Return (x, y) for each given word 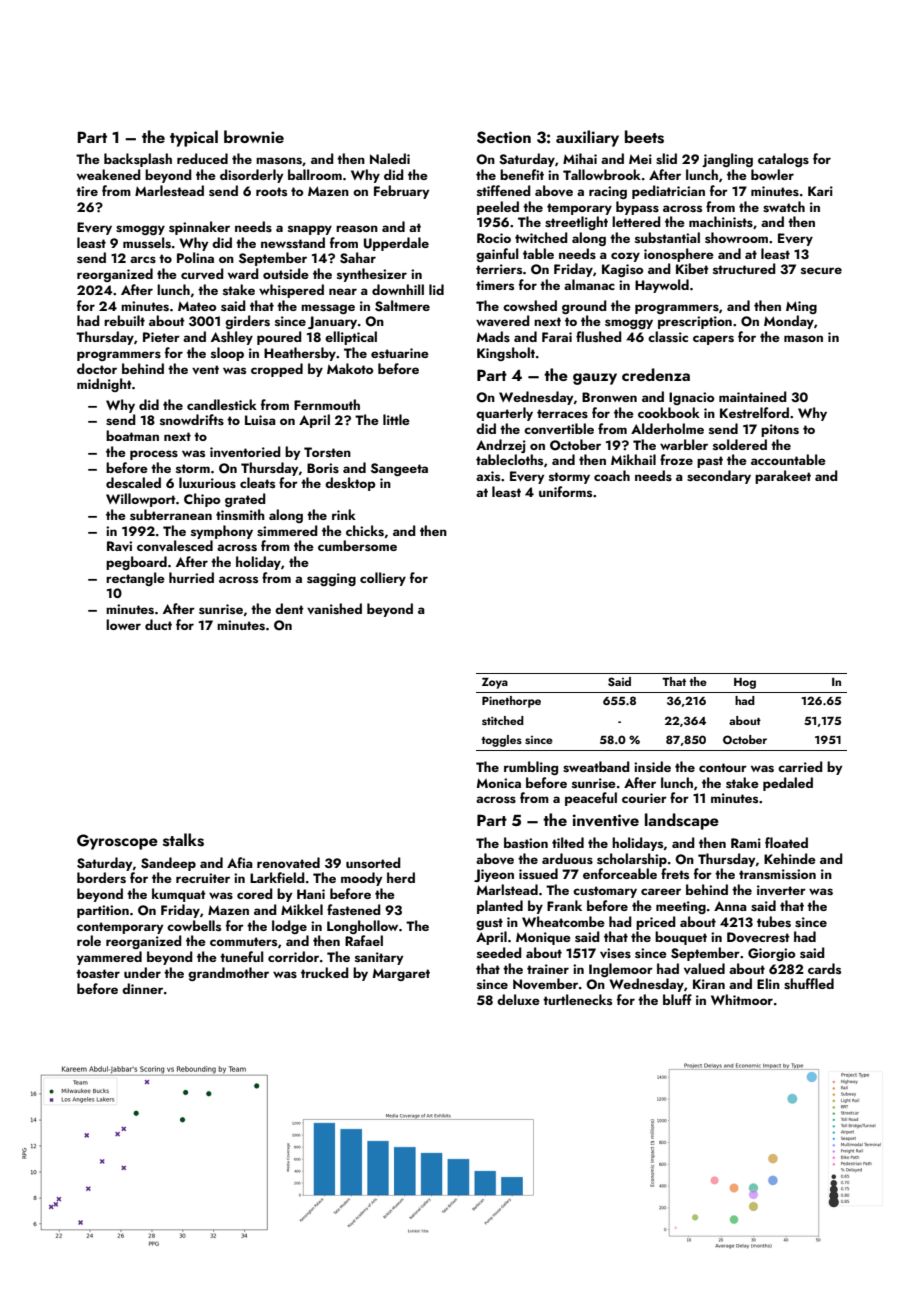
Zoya (495, 683)
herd (401, 877)
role (89, 940)
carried (800, 766)
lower (123, 624)
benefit (522, 174)
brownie (254, 136)
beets (644, 137)
